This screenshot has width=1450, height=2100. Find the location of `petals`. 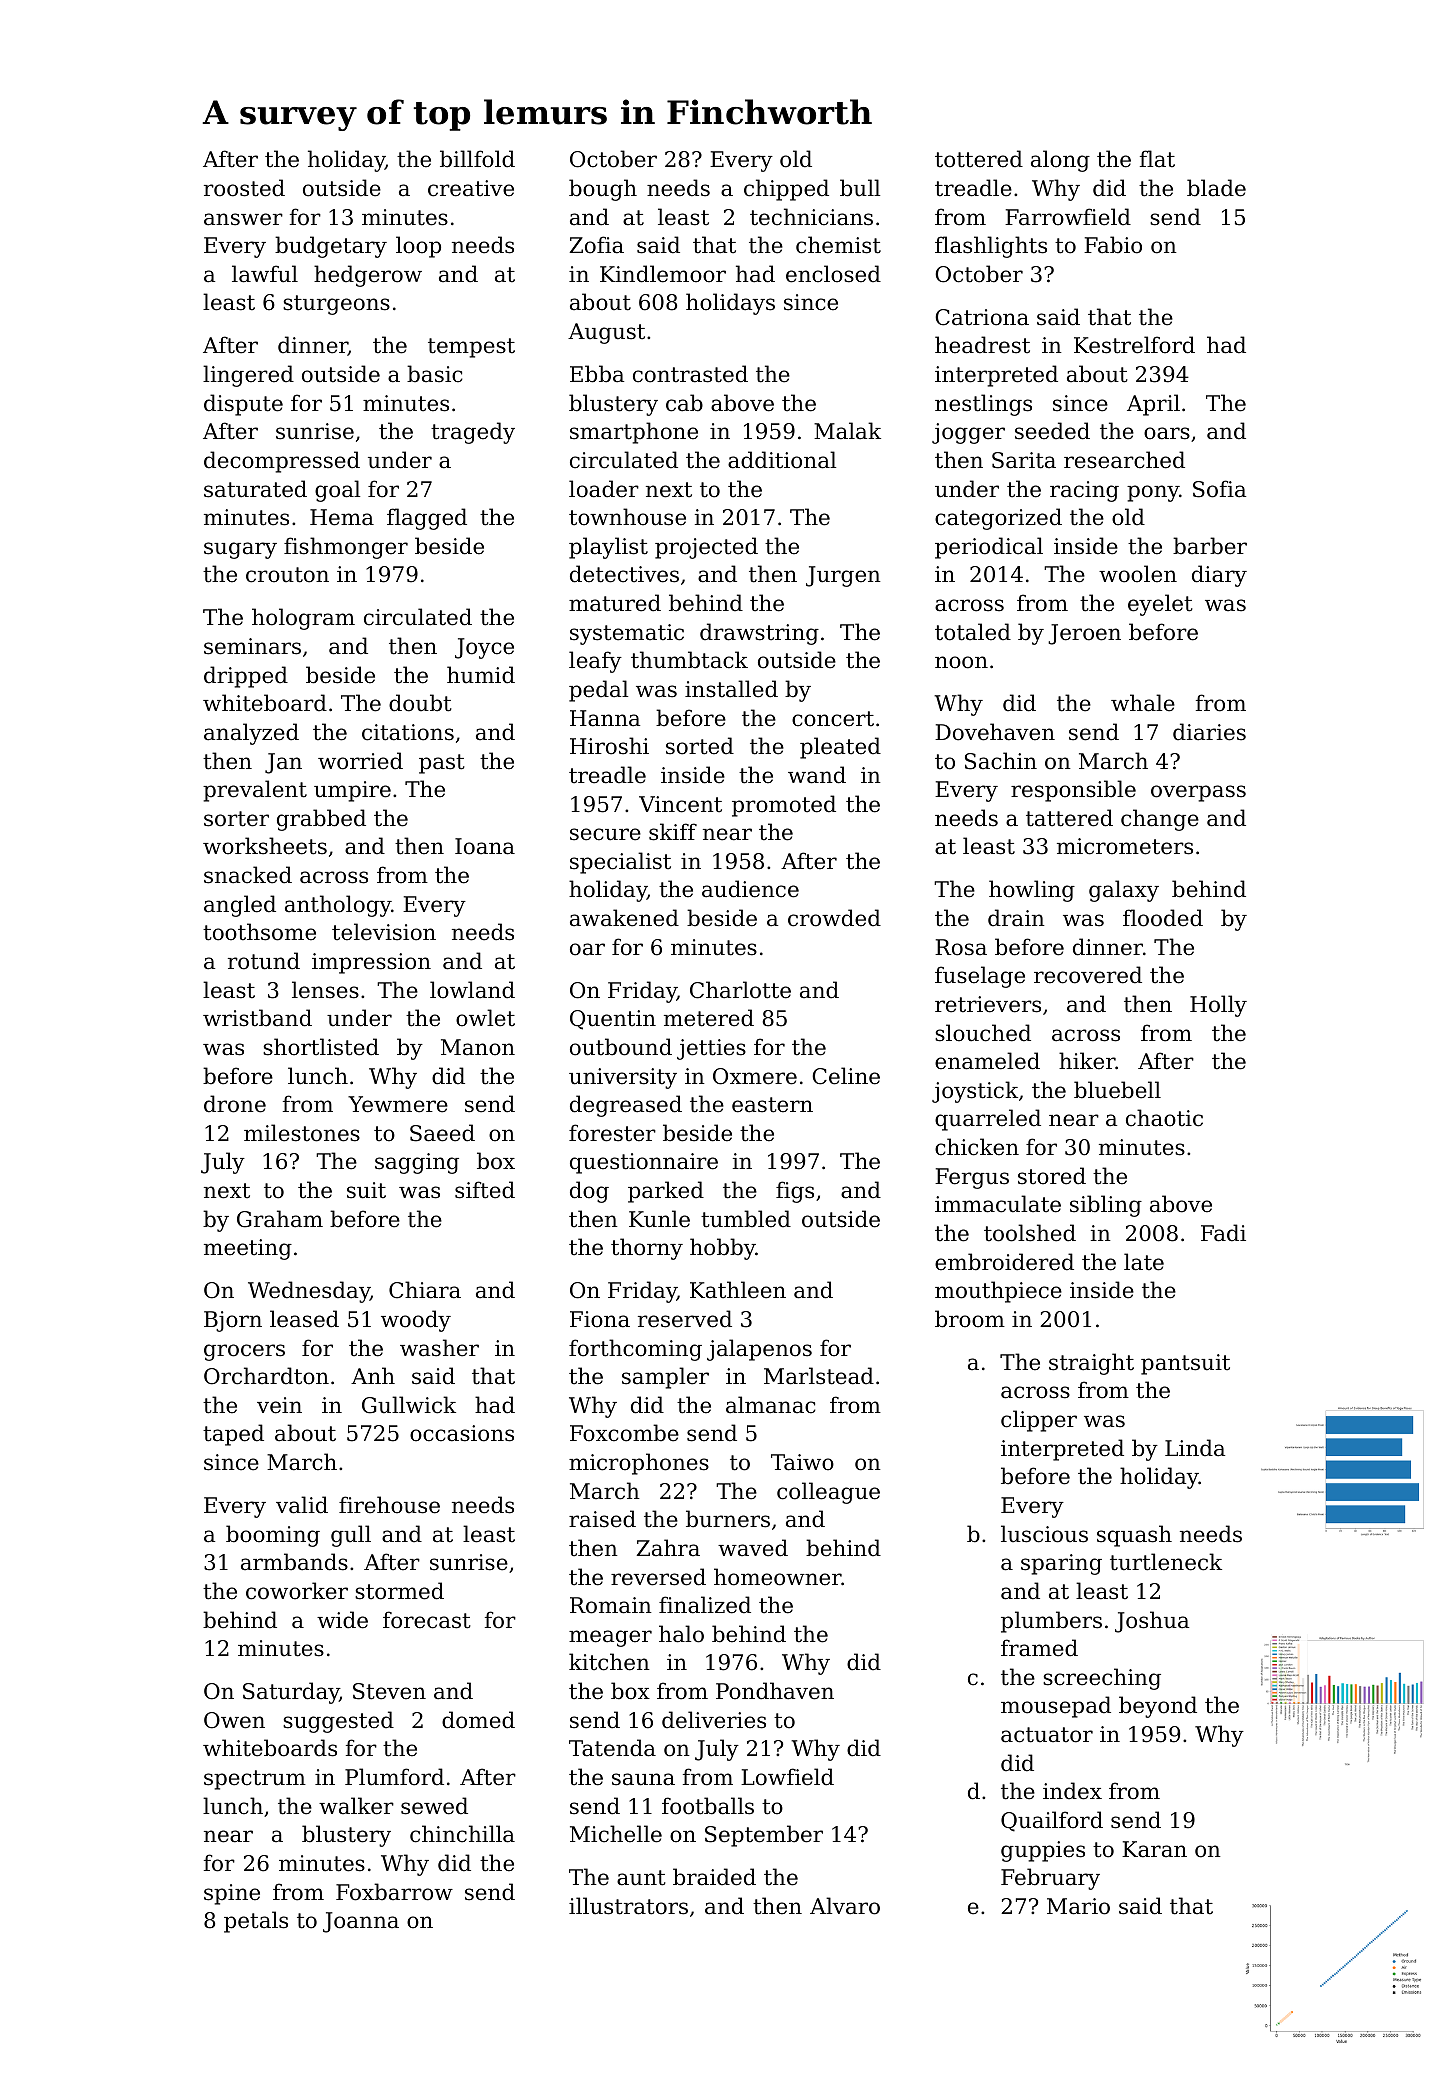

petals is located at coordinates (256, 1922).
